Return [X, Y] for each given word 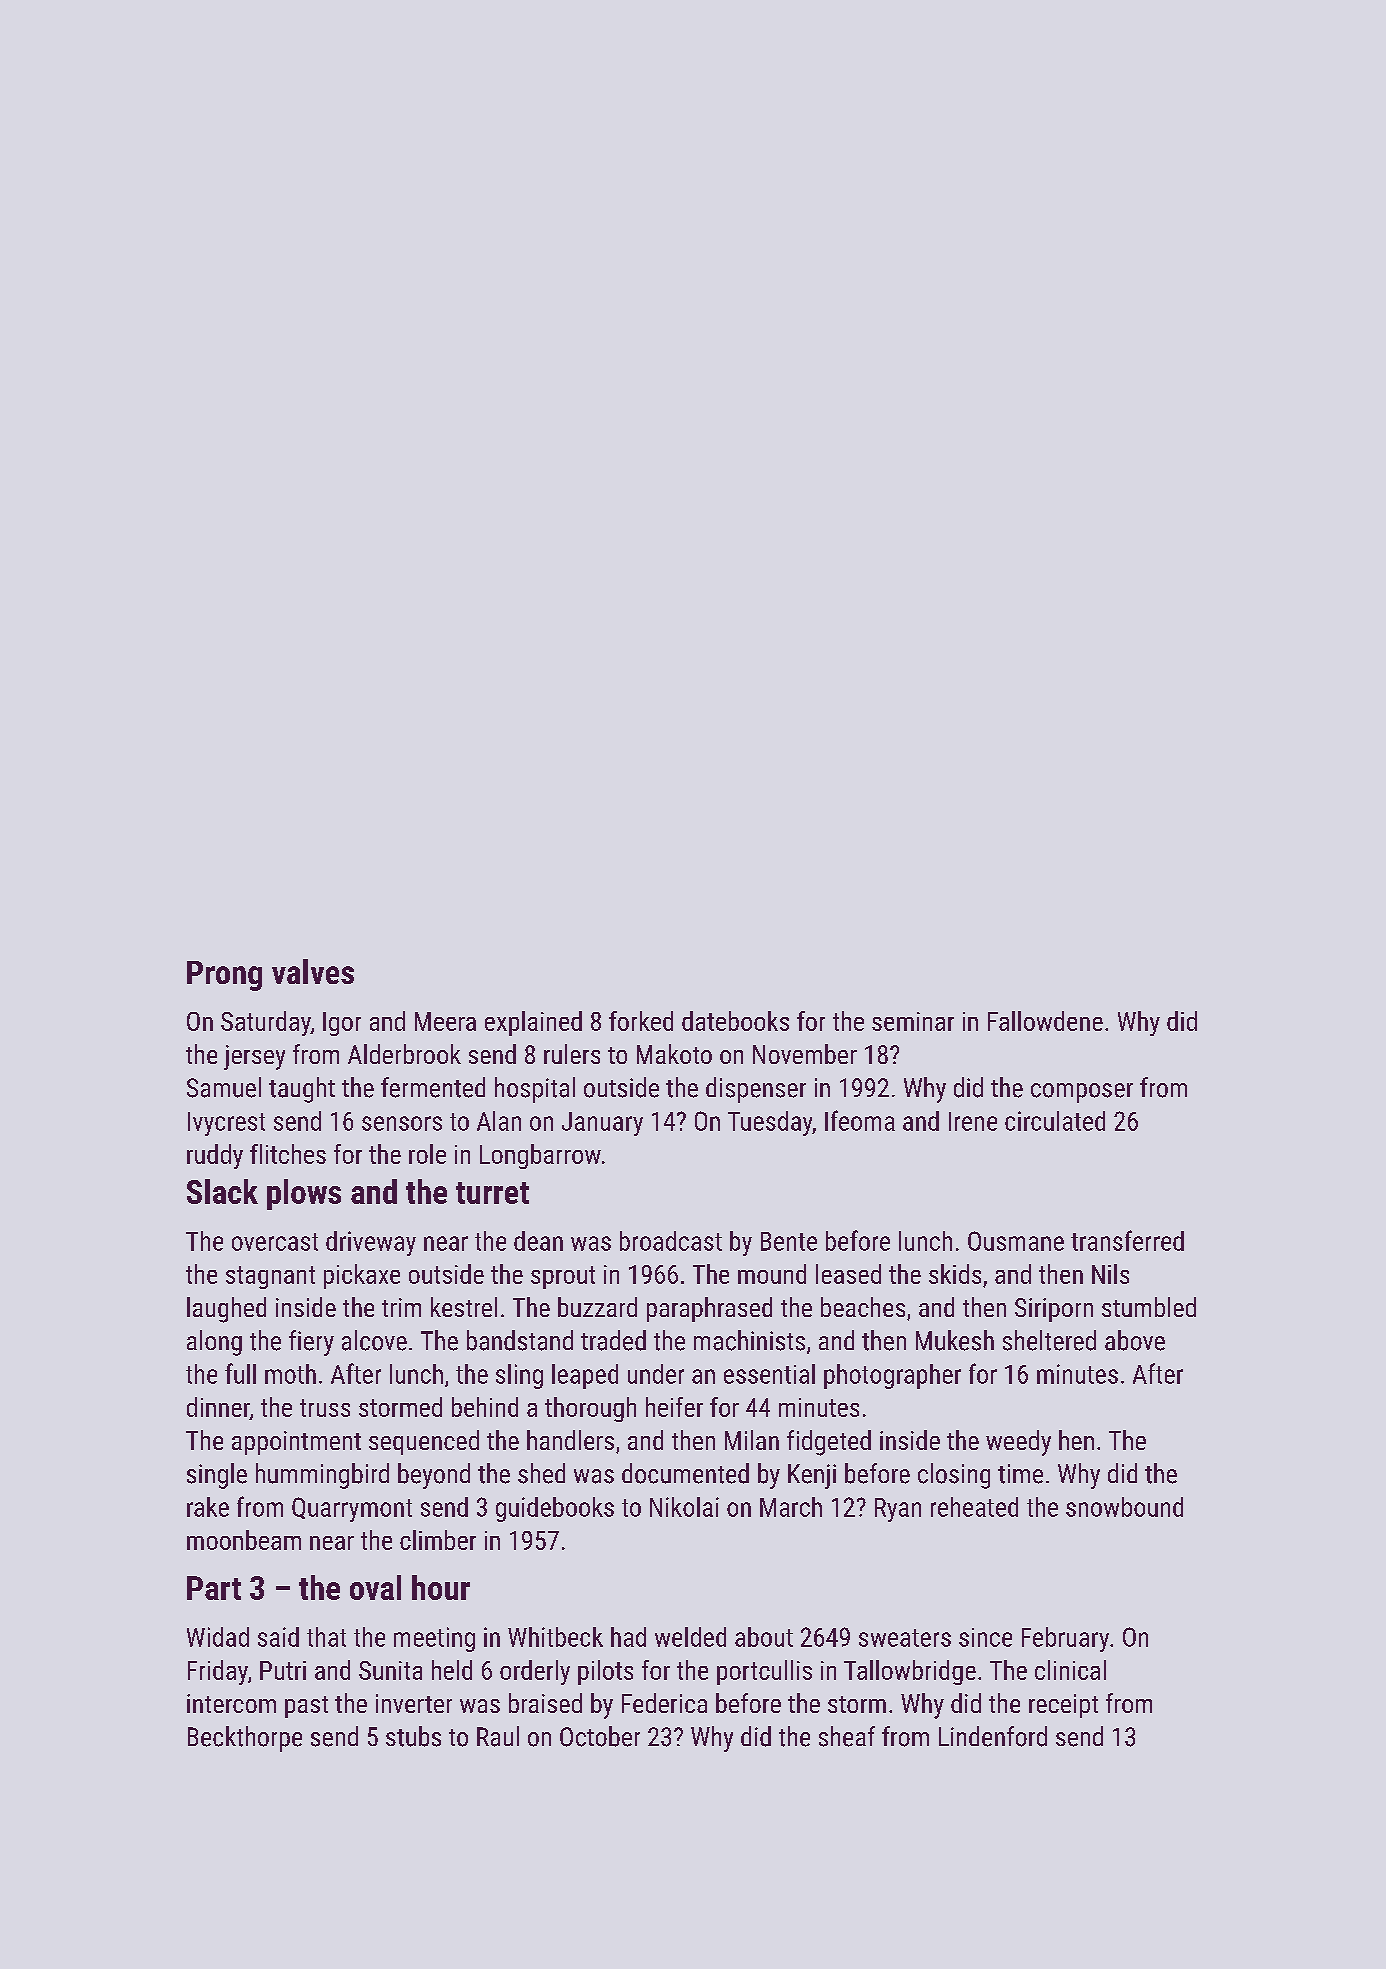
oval [375, 1587]
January [602, 1124]
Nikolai [684, 1507]
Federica [664, 1703]
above [1135, 1340]
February [1065, 1639]
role [427, 1154]
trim [401, 1307]
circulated [1055, 1121]
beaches [863, 1307]
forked [641, 1021]
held [452, 1670]
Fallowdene [1045, 1021]
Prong [224, 976]
